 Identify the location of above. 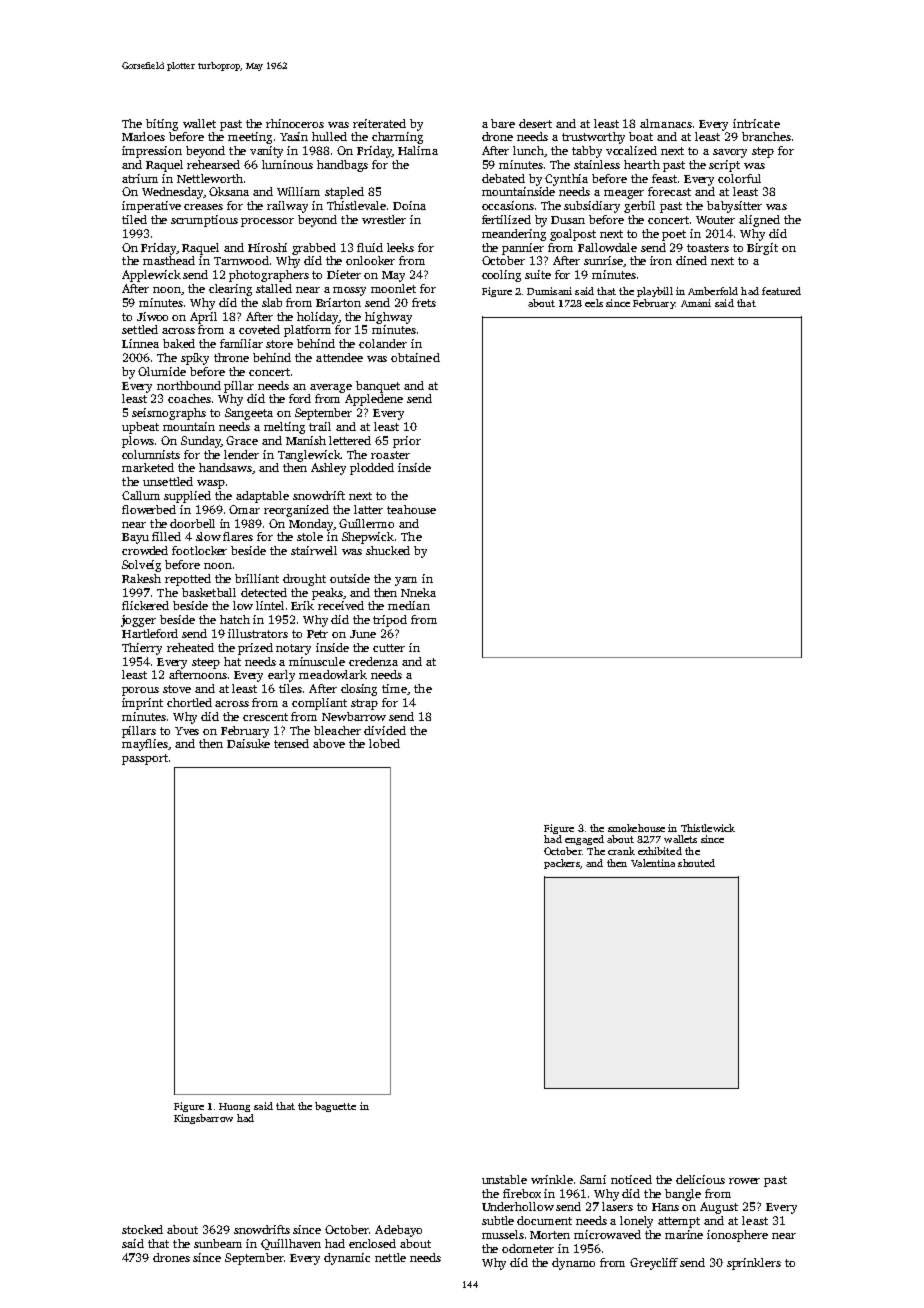
(329, 743).
